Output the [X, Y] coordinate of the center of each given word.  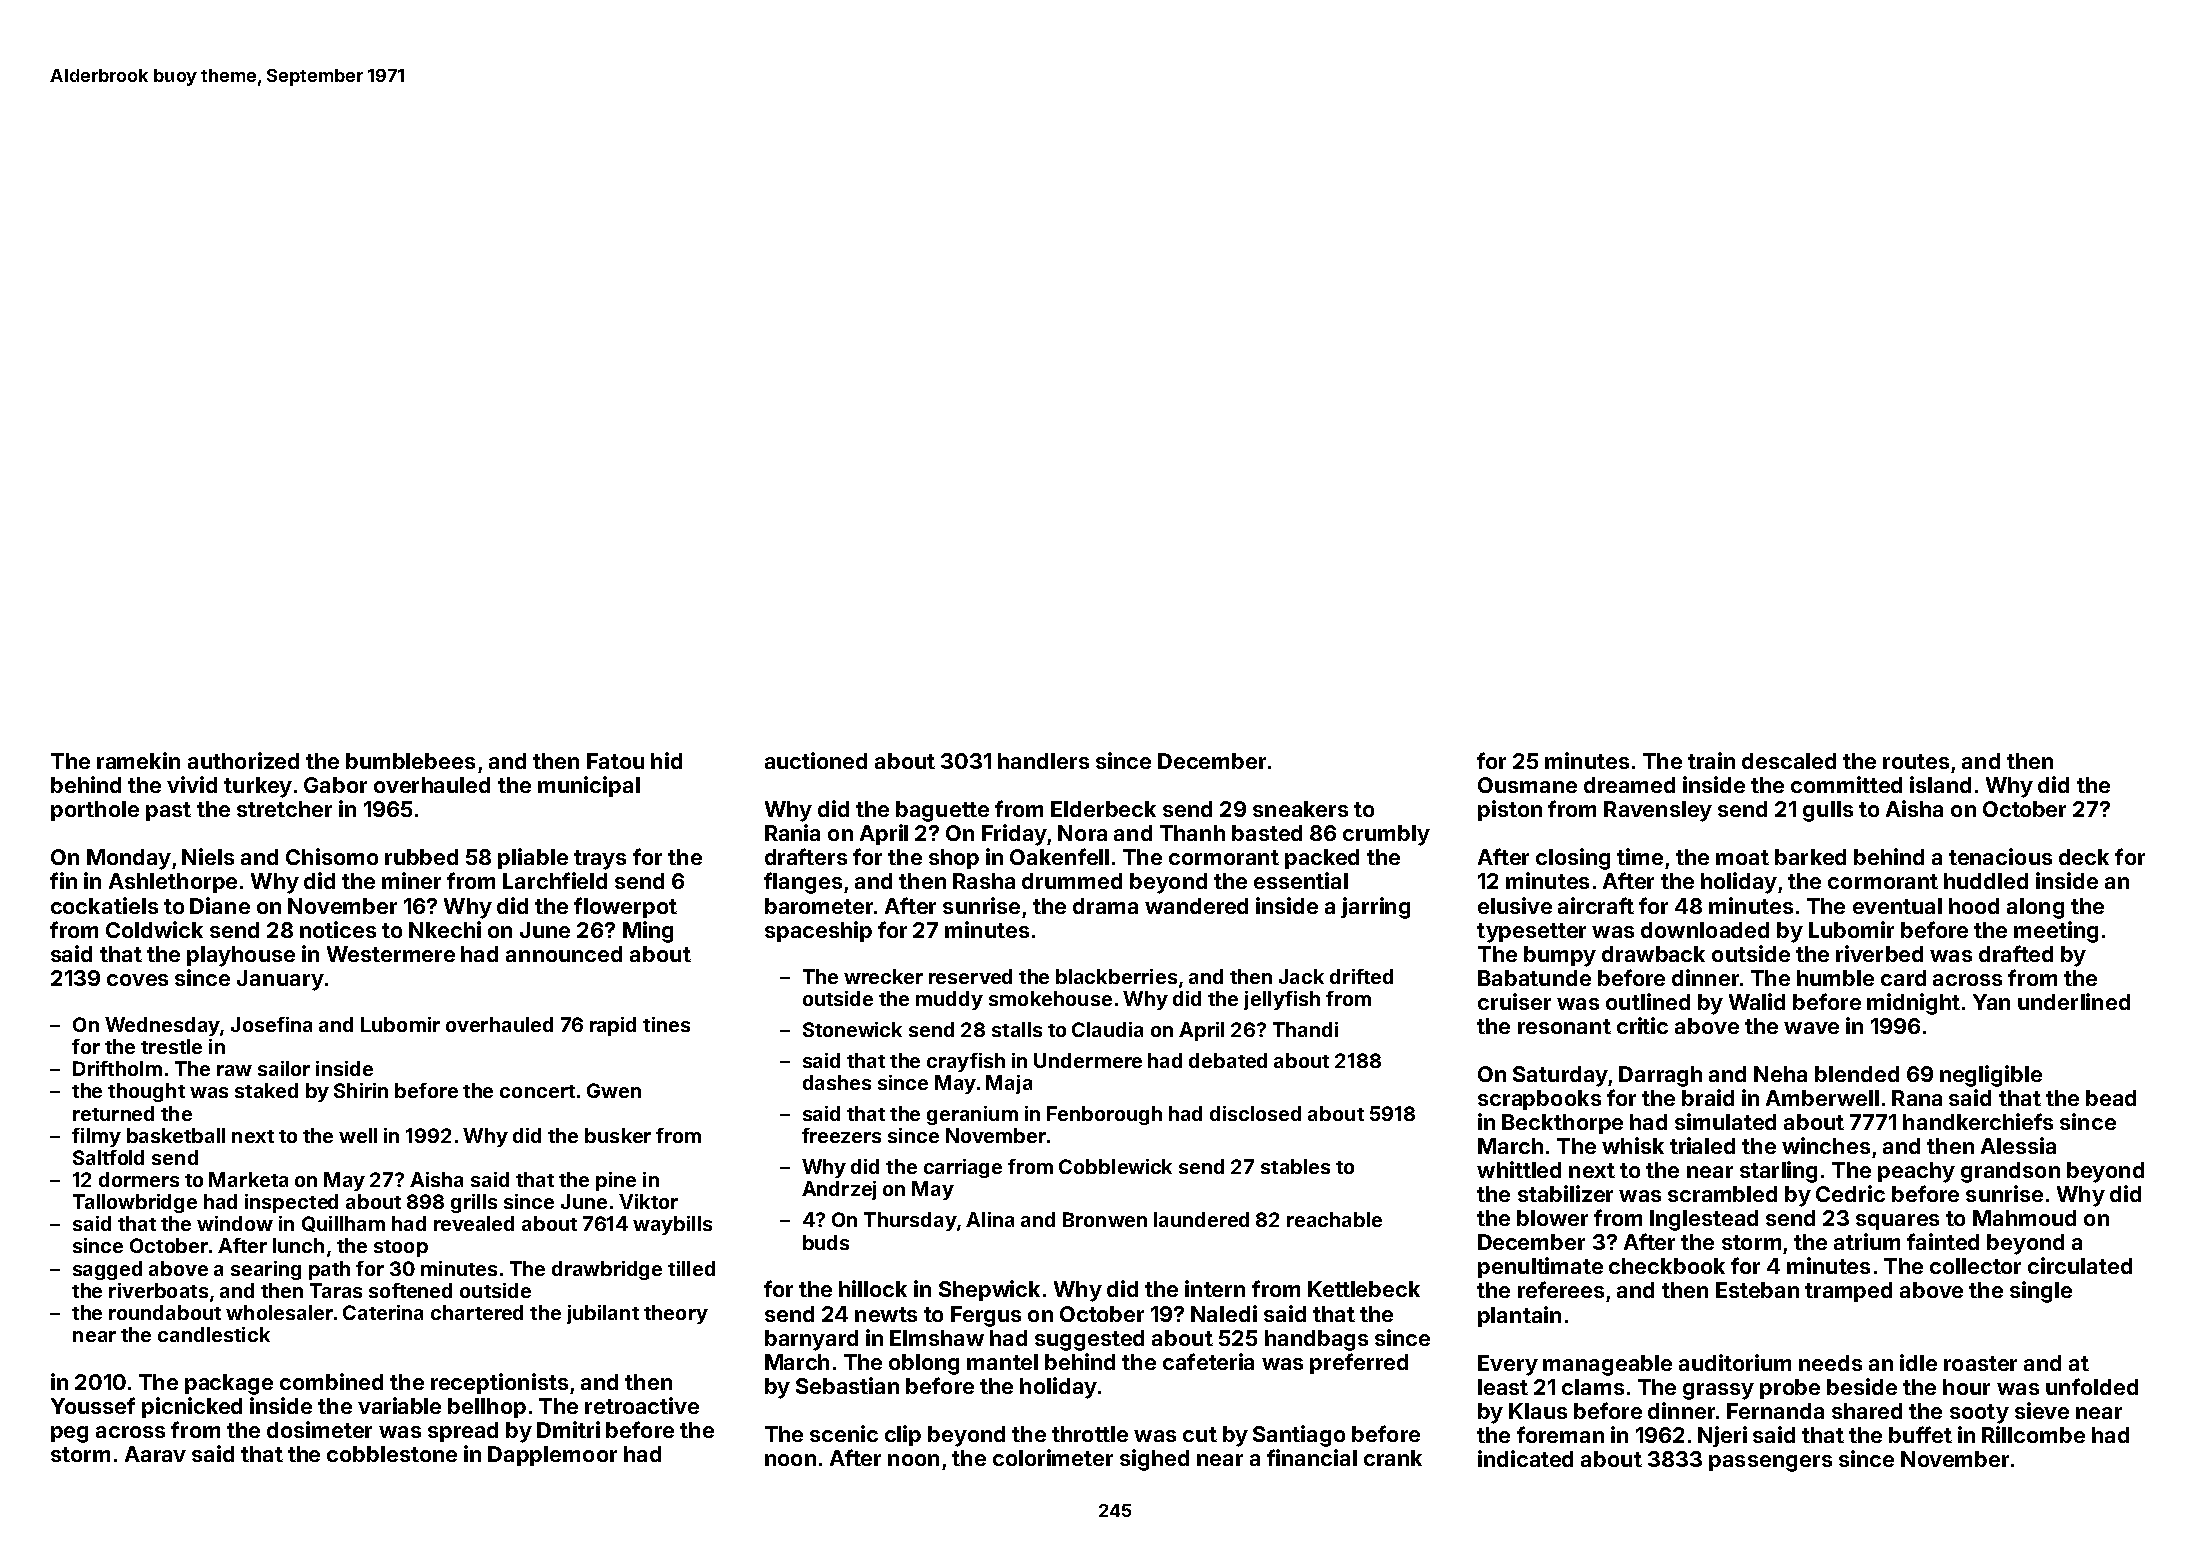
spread [463, 1432]
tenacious [2000, 856]
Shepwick [989, 1290]
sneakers [1300, 809]
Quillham [343, 1224]
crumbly [1386, 835]
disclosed [1255, 1113]
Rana [1917, 1098]
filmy [96, 1137]
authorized [243, 760]
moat [1742, 857]
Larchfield [555, 880]
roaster [1980, 1363]
